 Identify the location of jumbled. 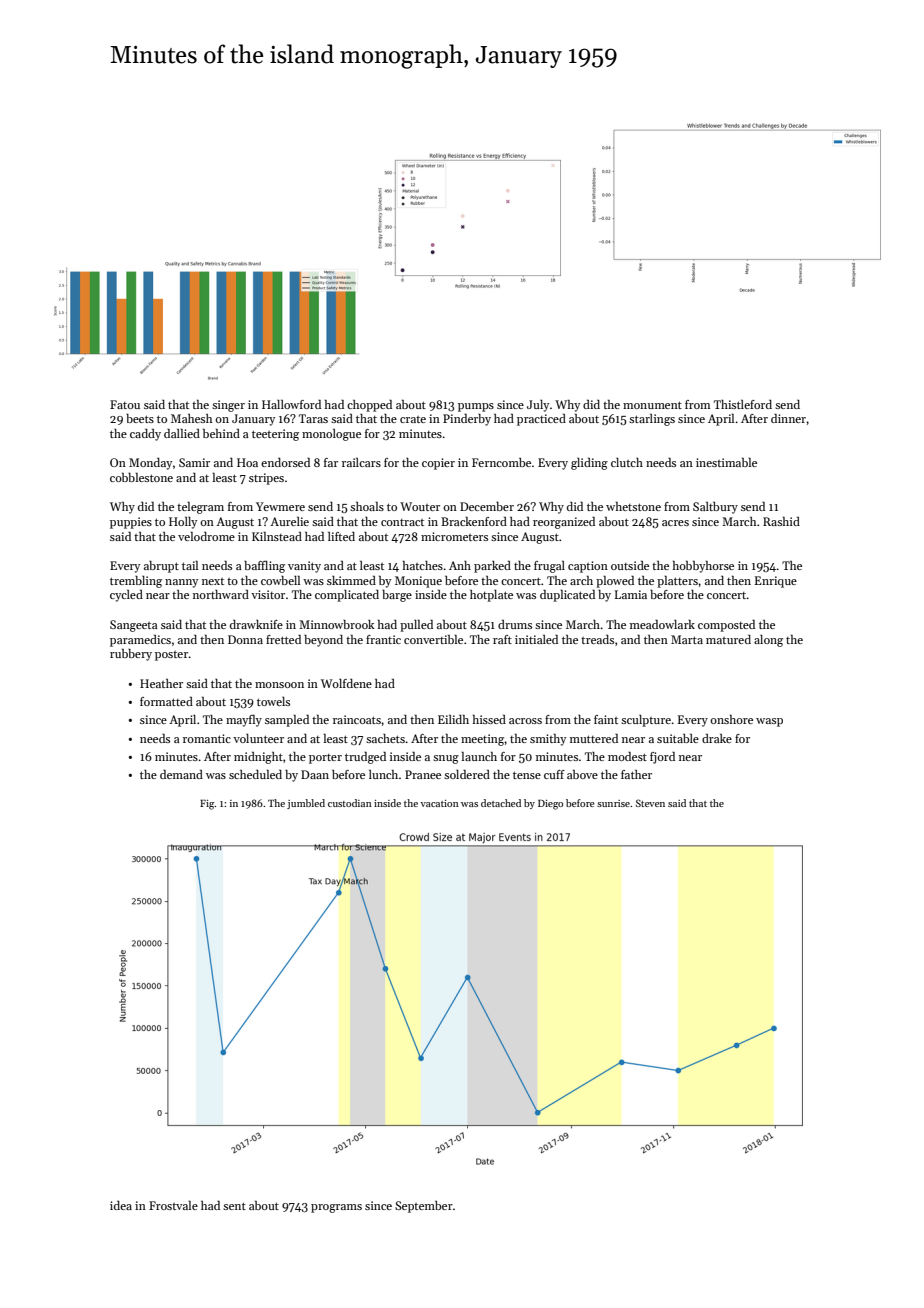
(306, 804).
